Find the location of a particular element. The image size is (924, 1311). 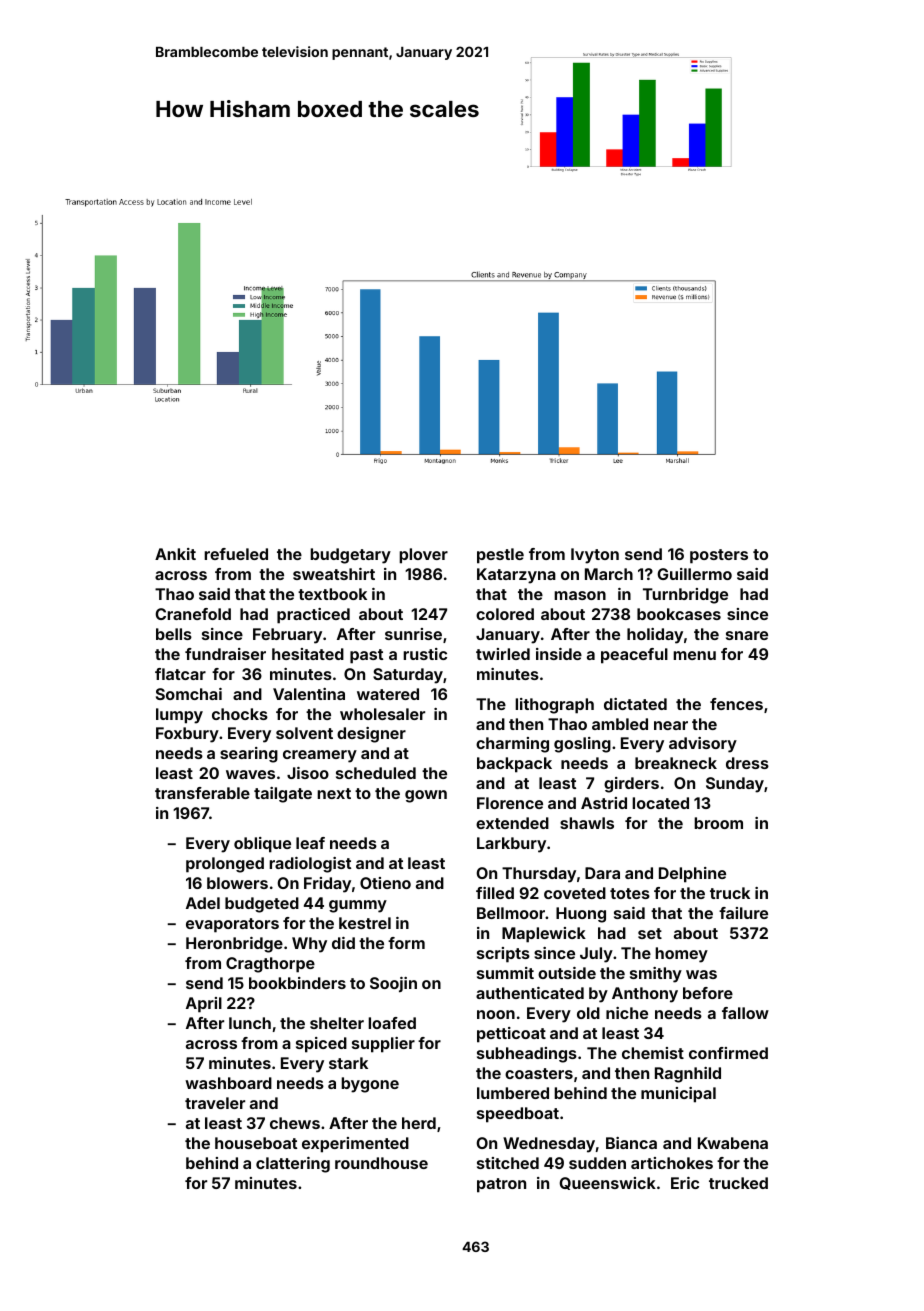

Delphine is located at coordinates (692, 875).
